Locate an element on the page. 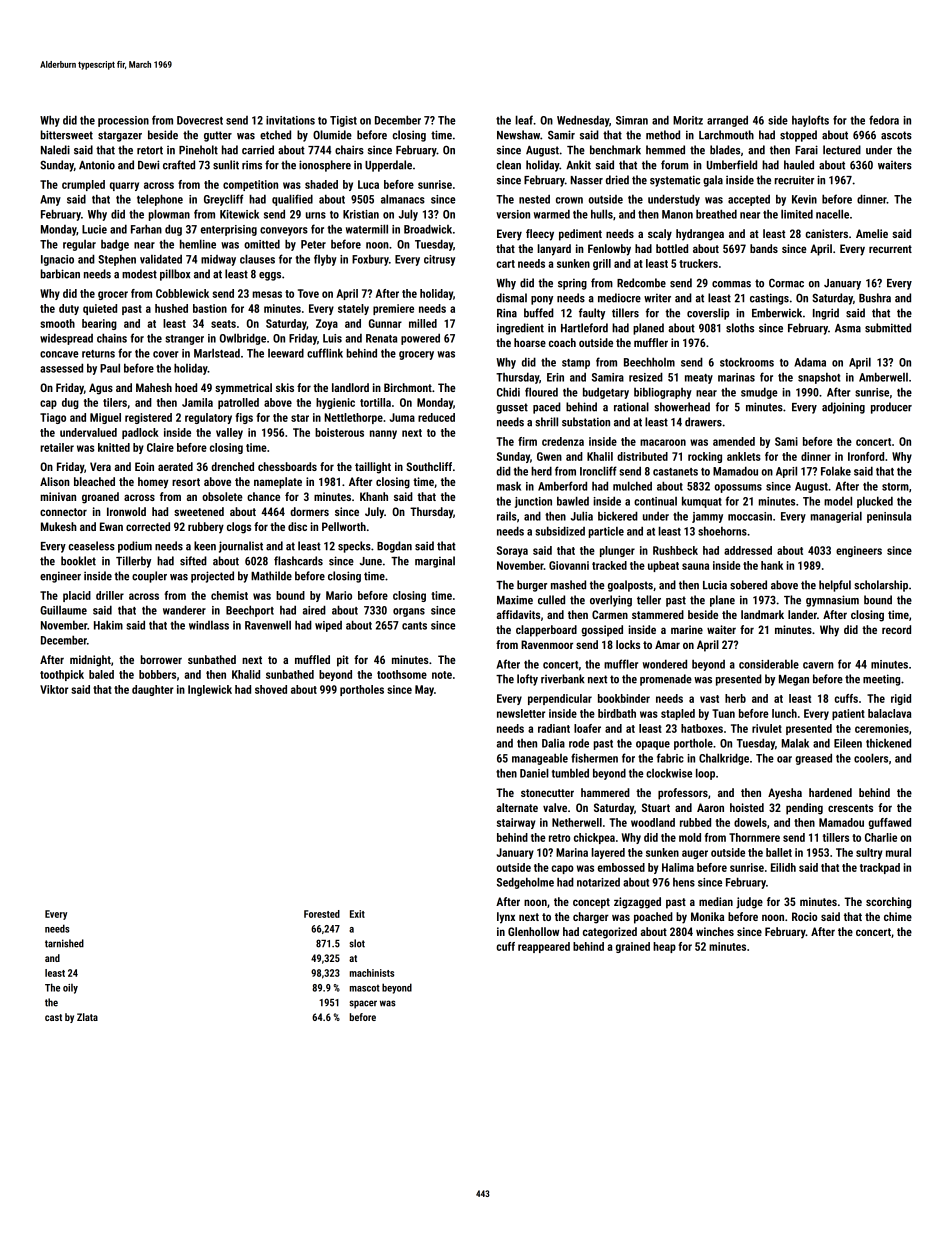  heap is located at coordinates (664, 947).
